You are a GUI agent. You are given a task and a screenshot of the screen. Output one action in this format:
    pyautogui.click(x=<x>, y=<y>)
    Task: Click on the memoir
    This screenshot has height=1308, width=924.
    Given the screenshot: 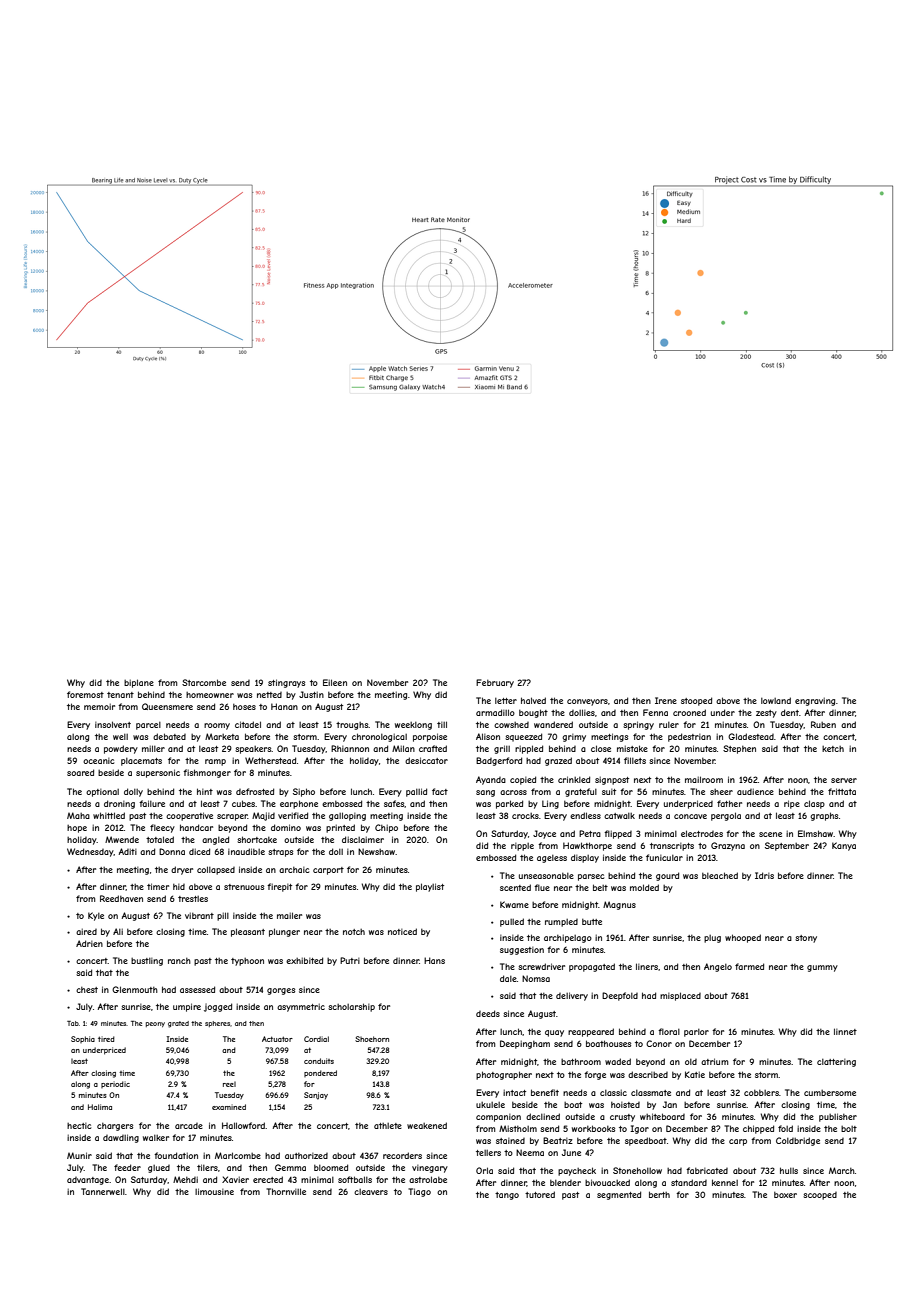 What is the action you would take?
    pyautogui.click(x=99, y=706)
